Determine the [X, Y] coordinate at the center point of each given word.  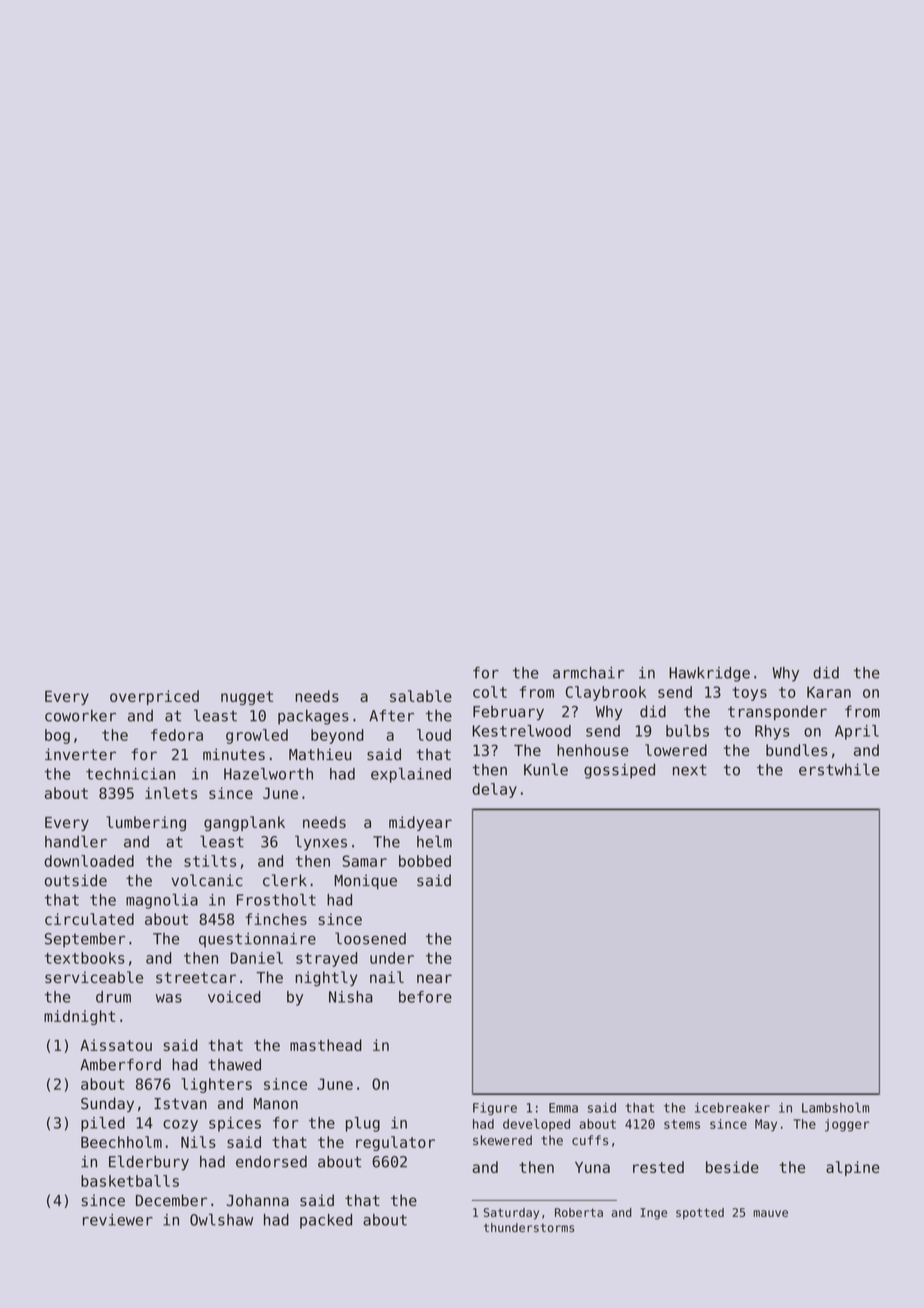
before [425, 997]
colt [490, 692]
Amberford [120, 1064]
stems [682, 1124]
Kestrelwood [521, 731]
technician [130, 774]
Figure [495, 1109]
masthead [326, 1045]
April [857, 732]
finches [276, 919]
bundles [797, 750]
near [434, 978]
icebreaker [732, 1108]
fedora [177, 735]
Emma [563, 1108]
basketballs [130, 1181]
